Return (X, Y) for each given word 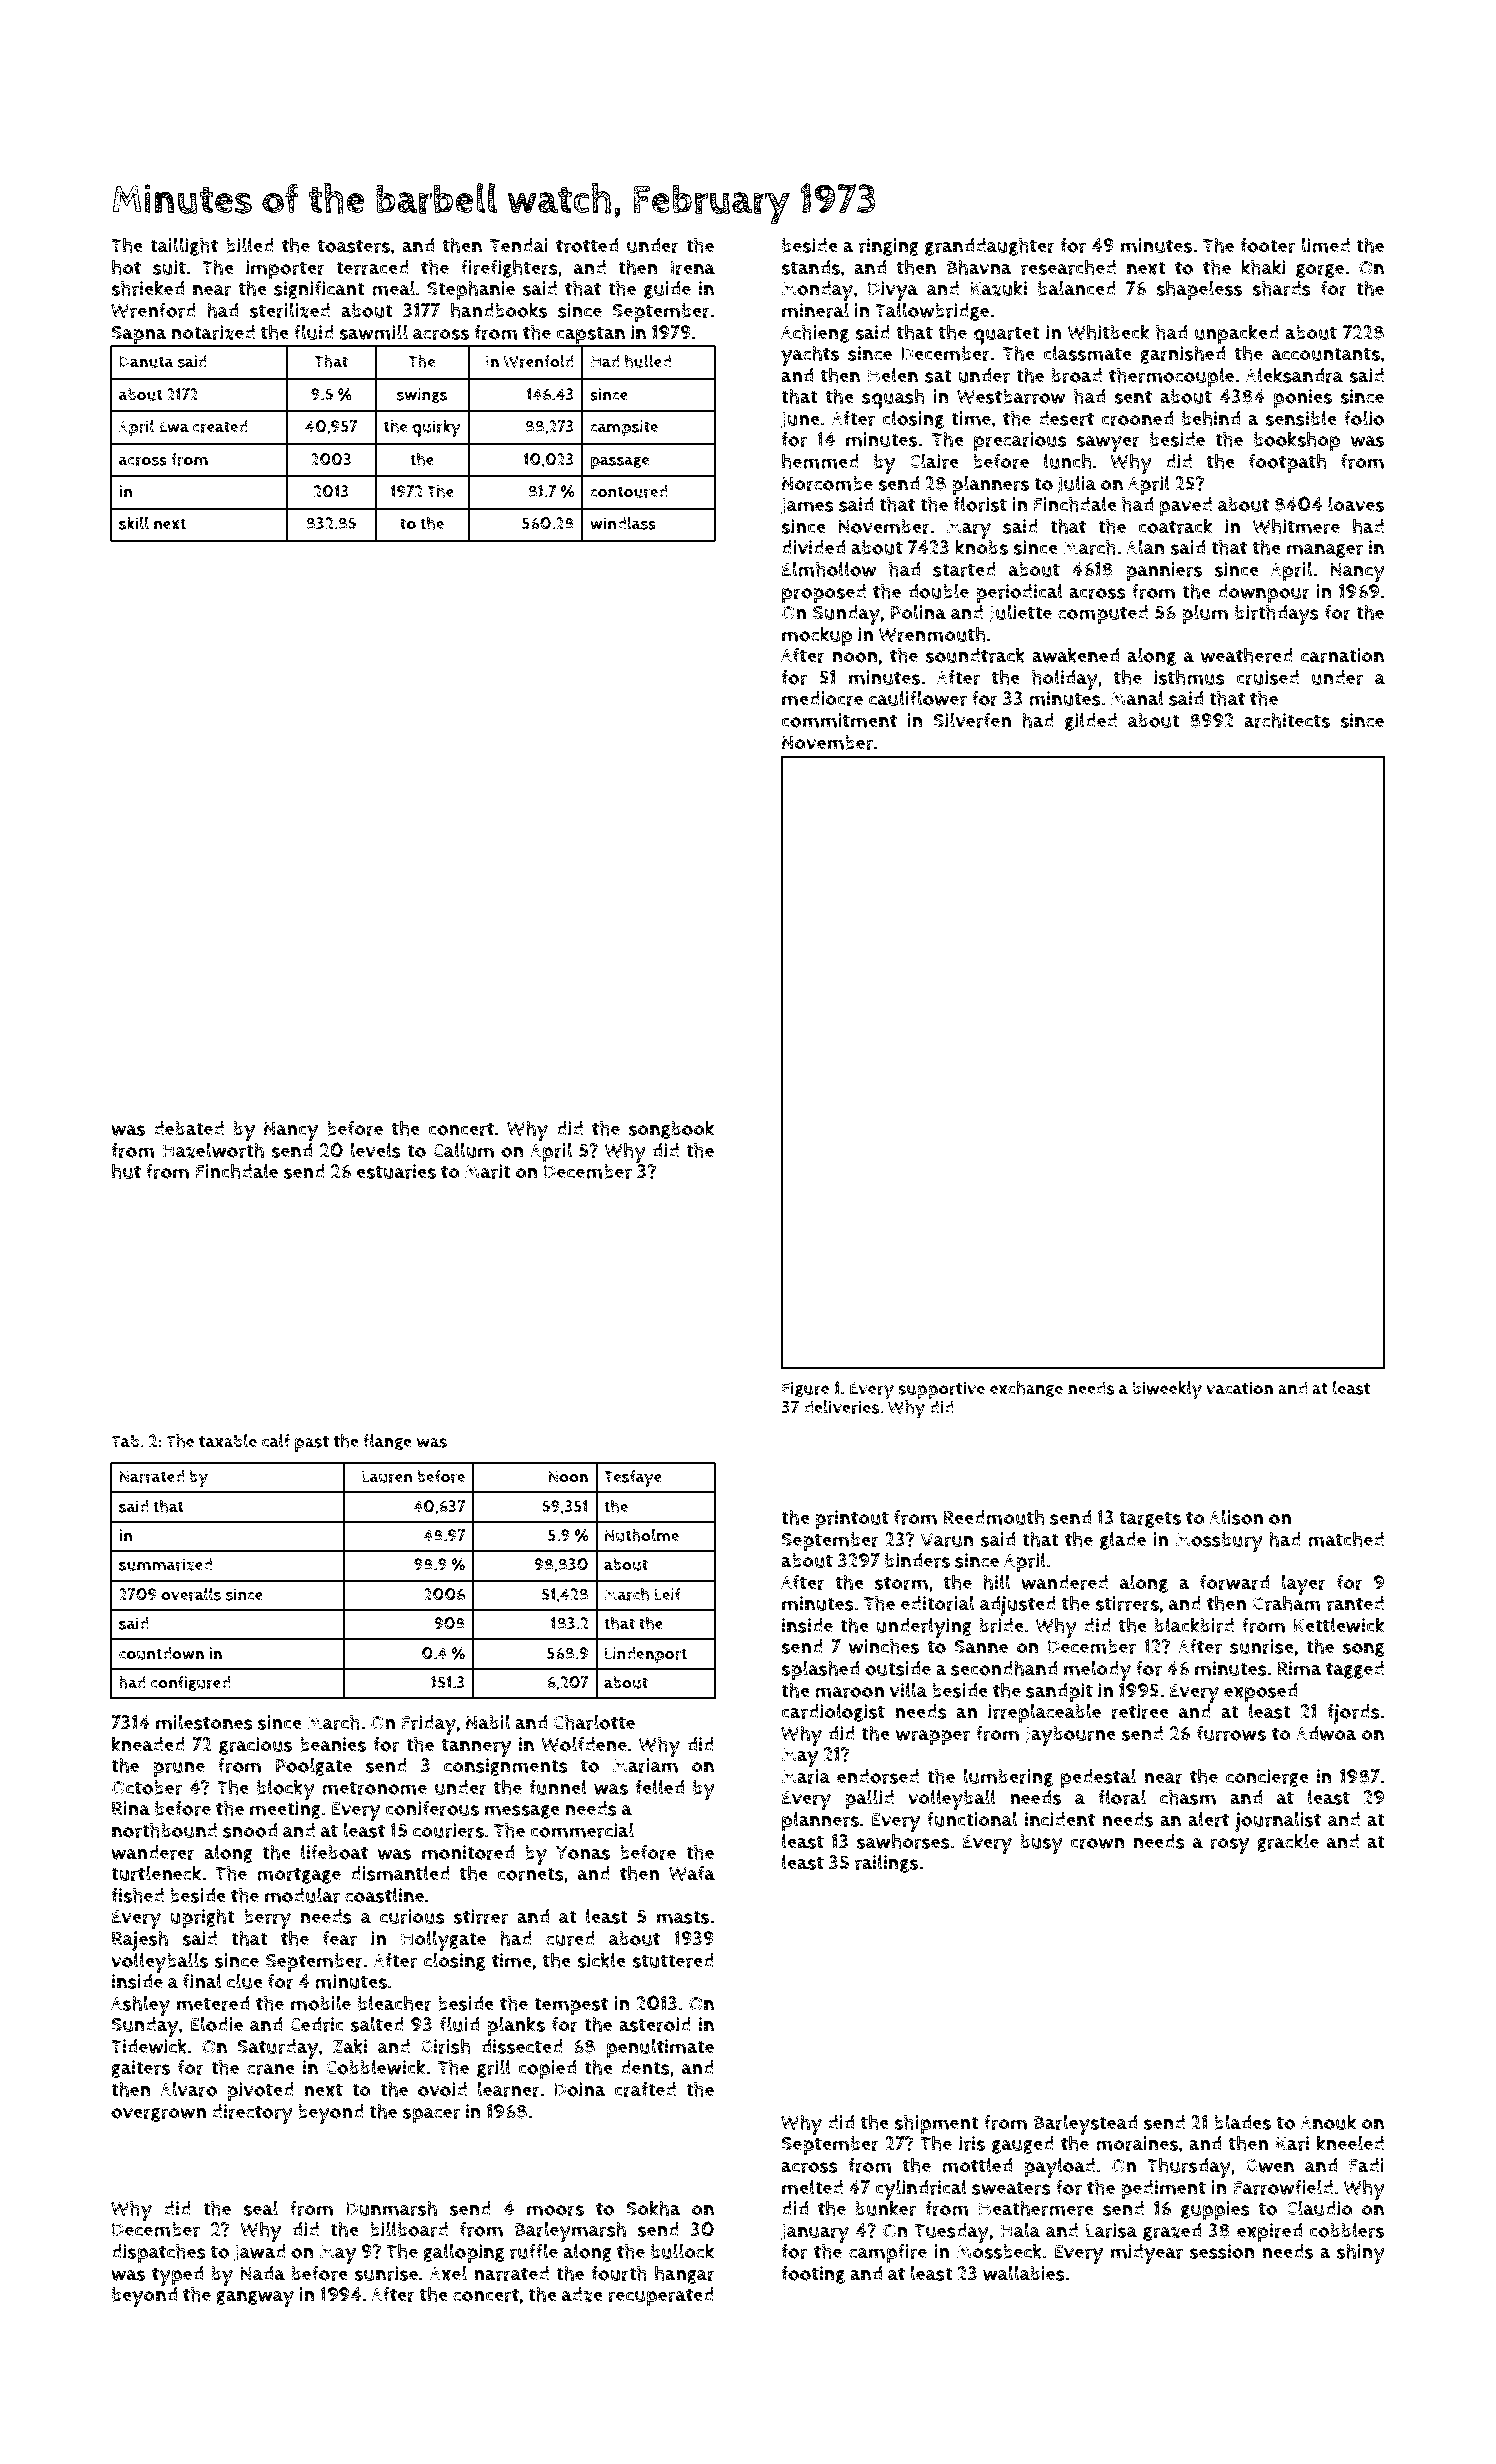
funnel (558, 1787)
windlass (623, 523)
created (220, 426)
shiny (1361, 2253)
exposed (1260, 1693)
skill (134, 523)
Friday (428, 1725)
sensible (1301, 418)
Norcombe (827, 483)
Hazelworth (213, 1150)
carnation (1342, 655)
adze (582, 2294)
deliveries (842, 1407)
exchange (1026, 1389)
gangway (255, 2299)
